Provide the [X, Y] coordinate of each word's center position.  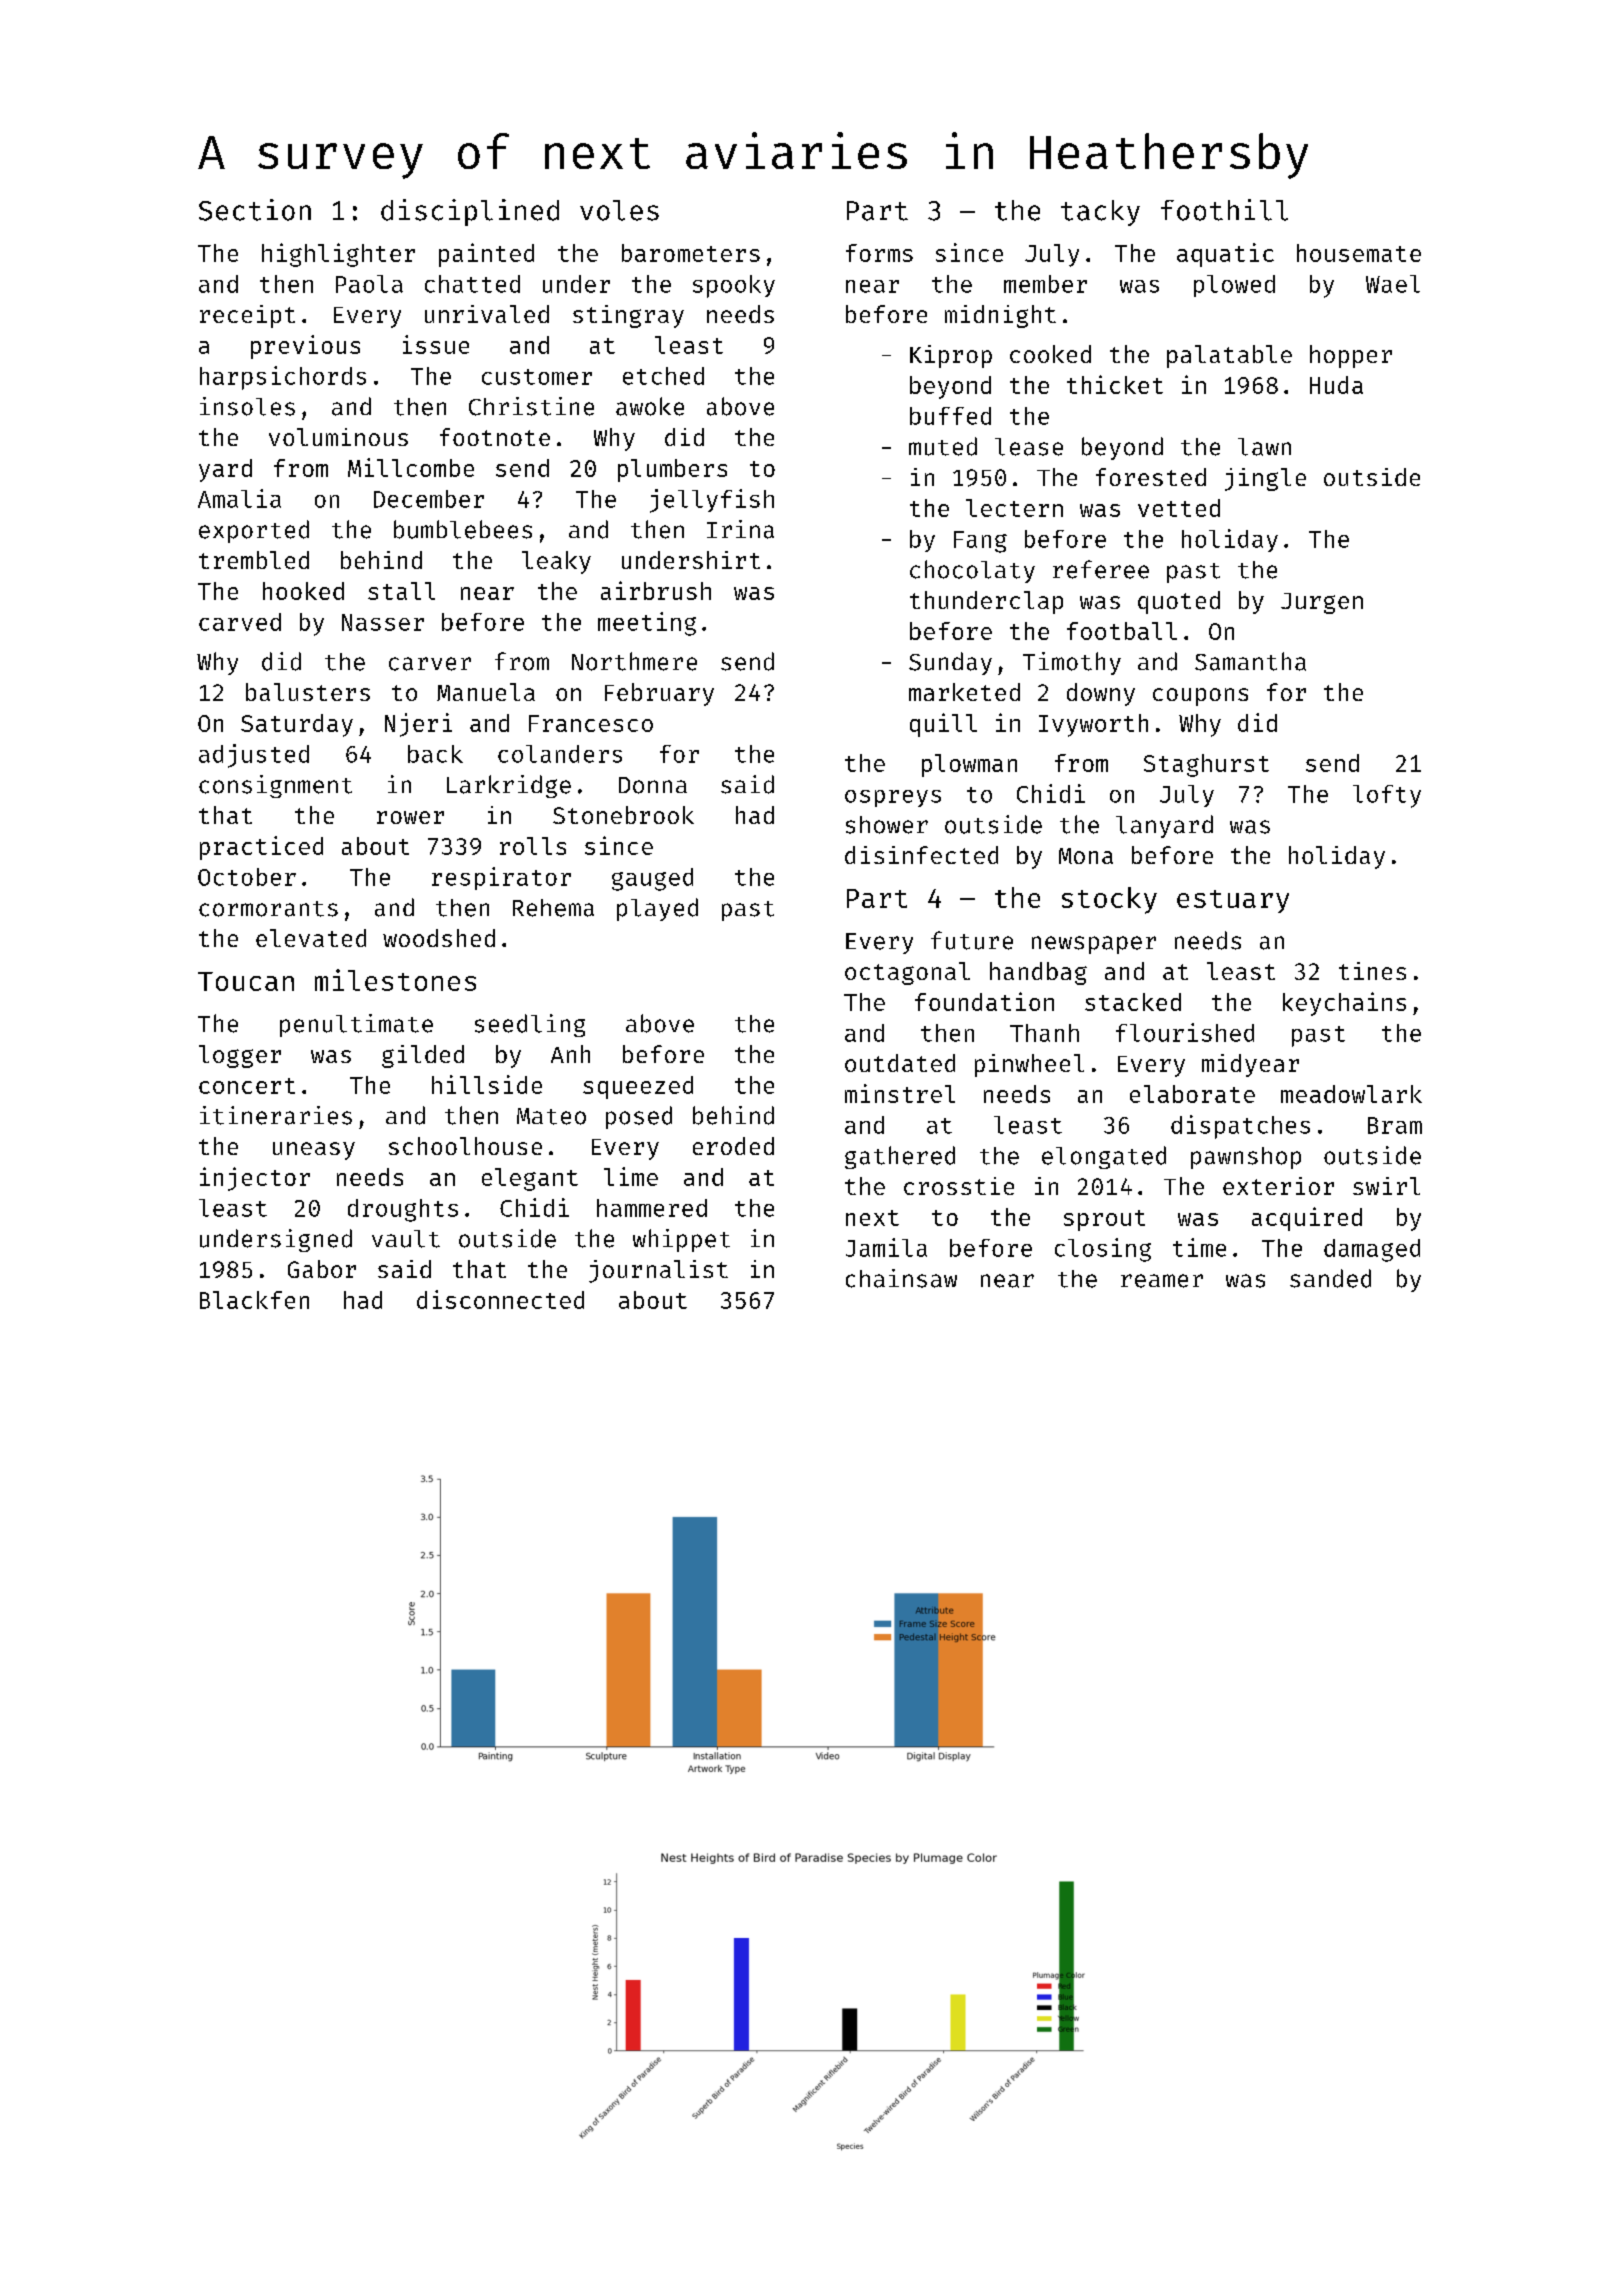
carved [240, 622]
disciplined [470, 212]
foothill [1224, 210]
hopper [1351, 356]
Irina [740, 529]
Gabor [322, 1269]
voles [619, 210]
